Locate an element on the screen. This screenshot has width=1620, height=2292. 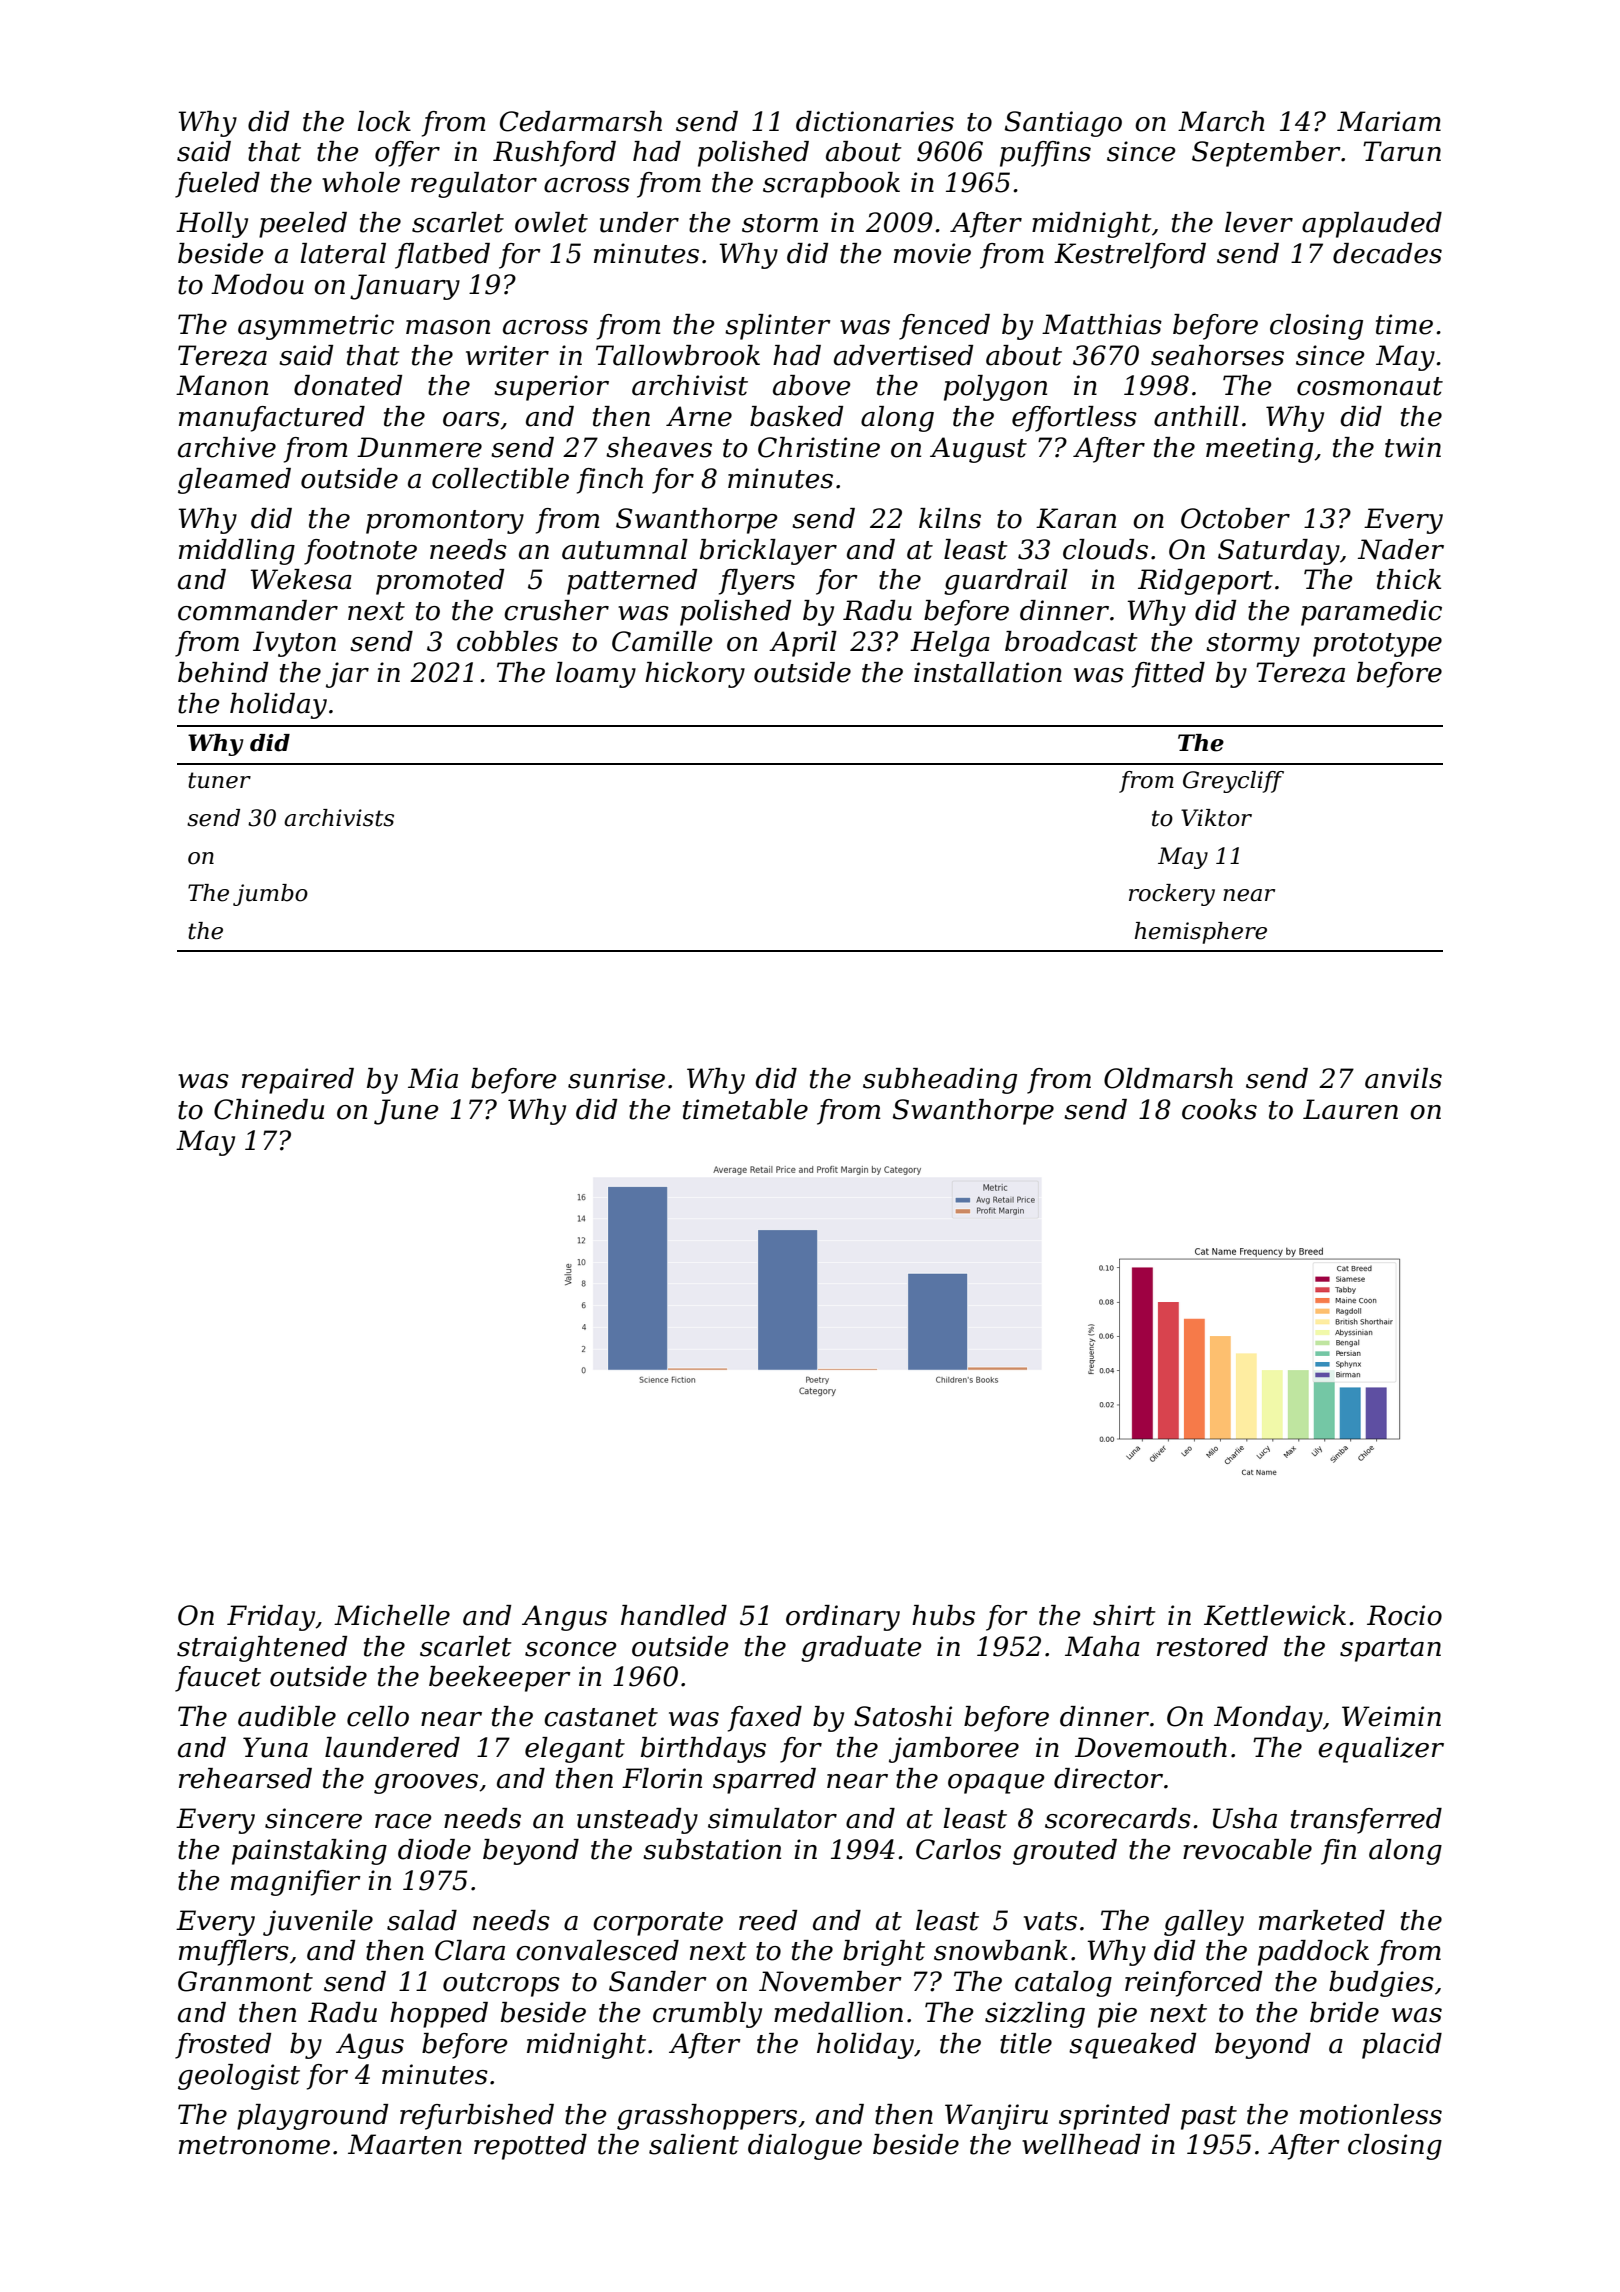
metronome is located at coordinates (254, 2145).
